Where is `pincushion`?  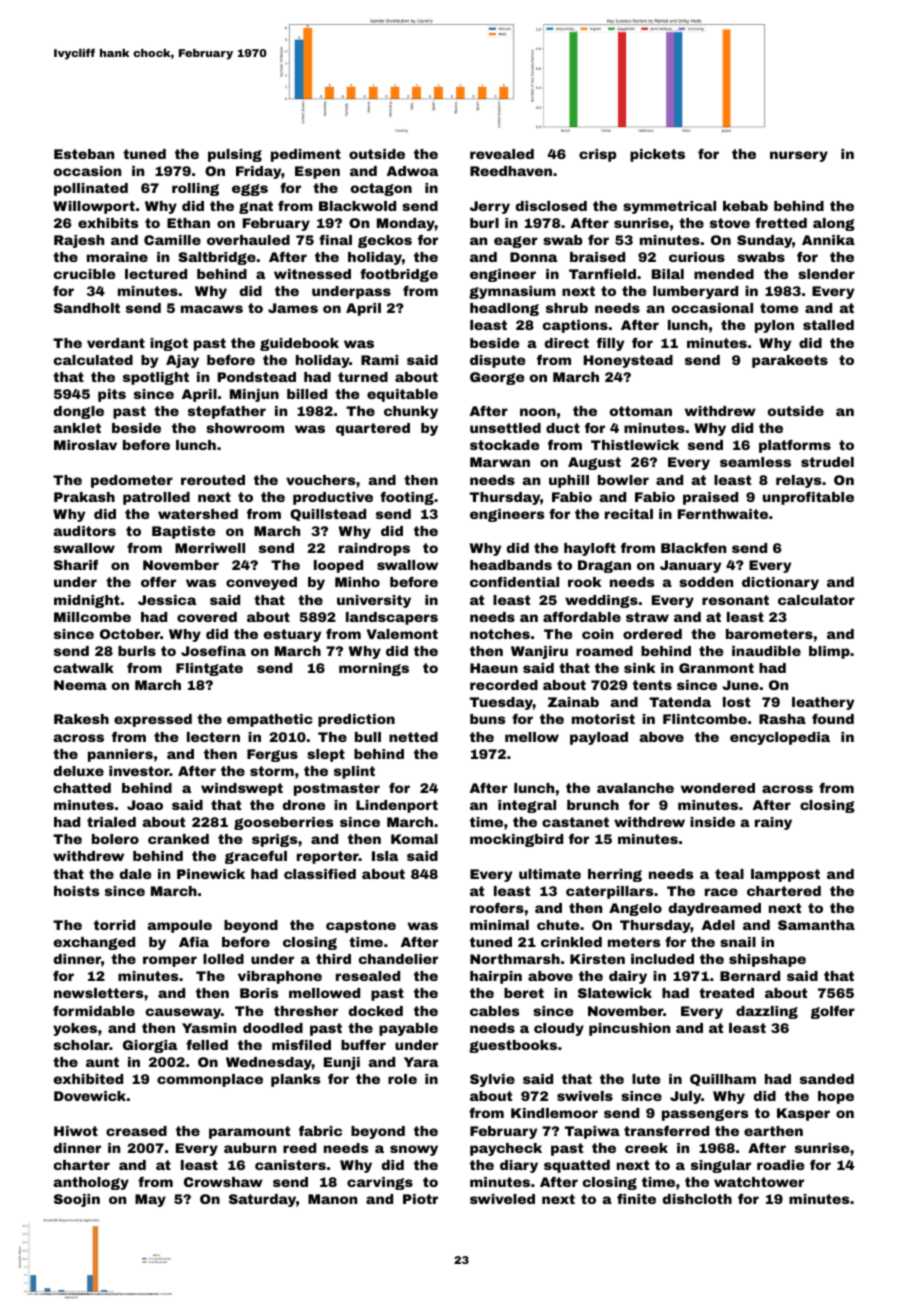 pincushion is located at coordinates (629, 1029).
